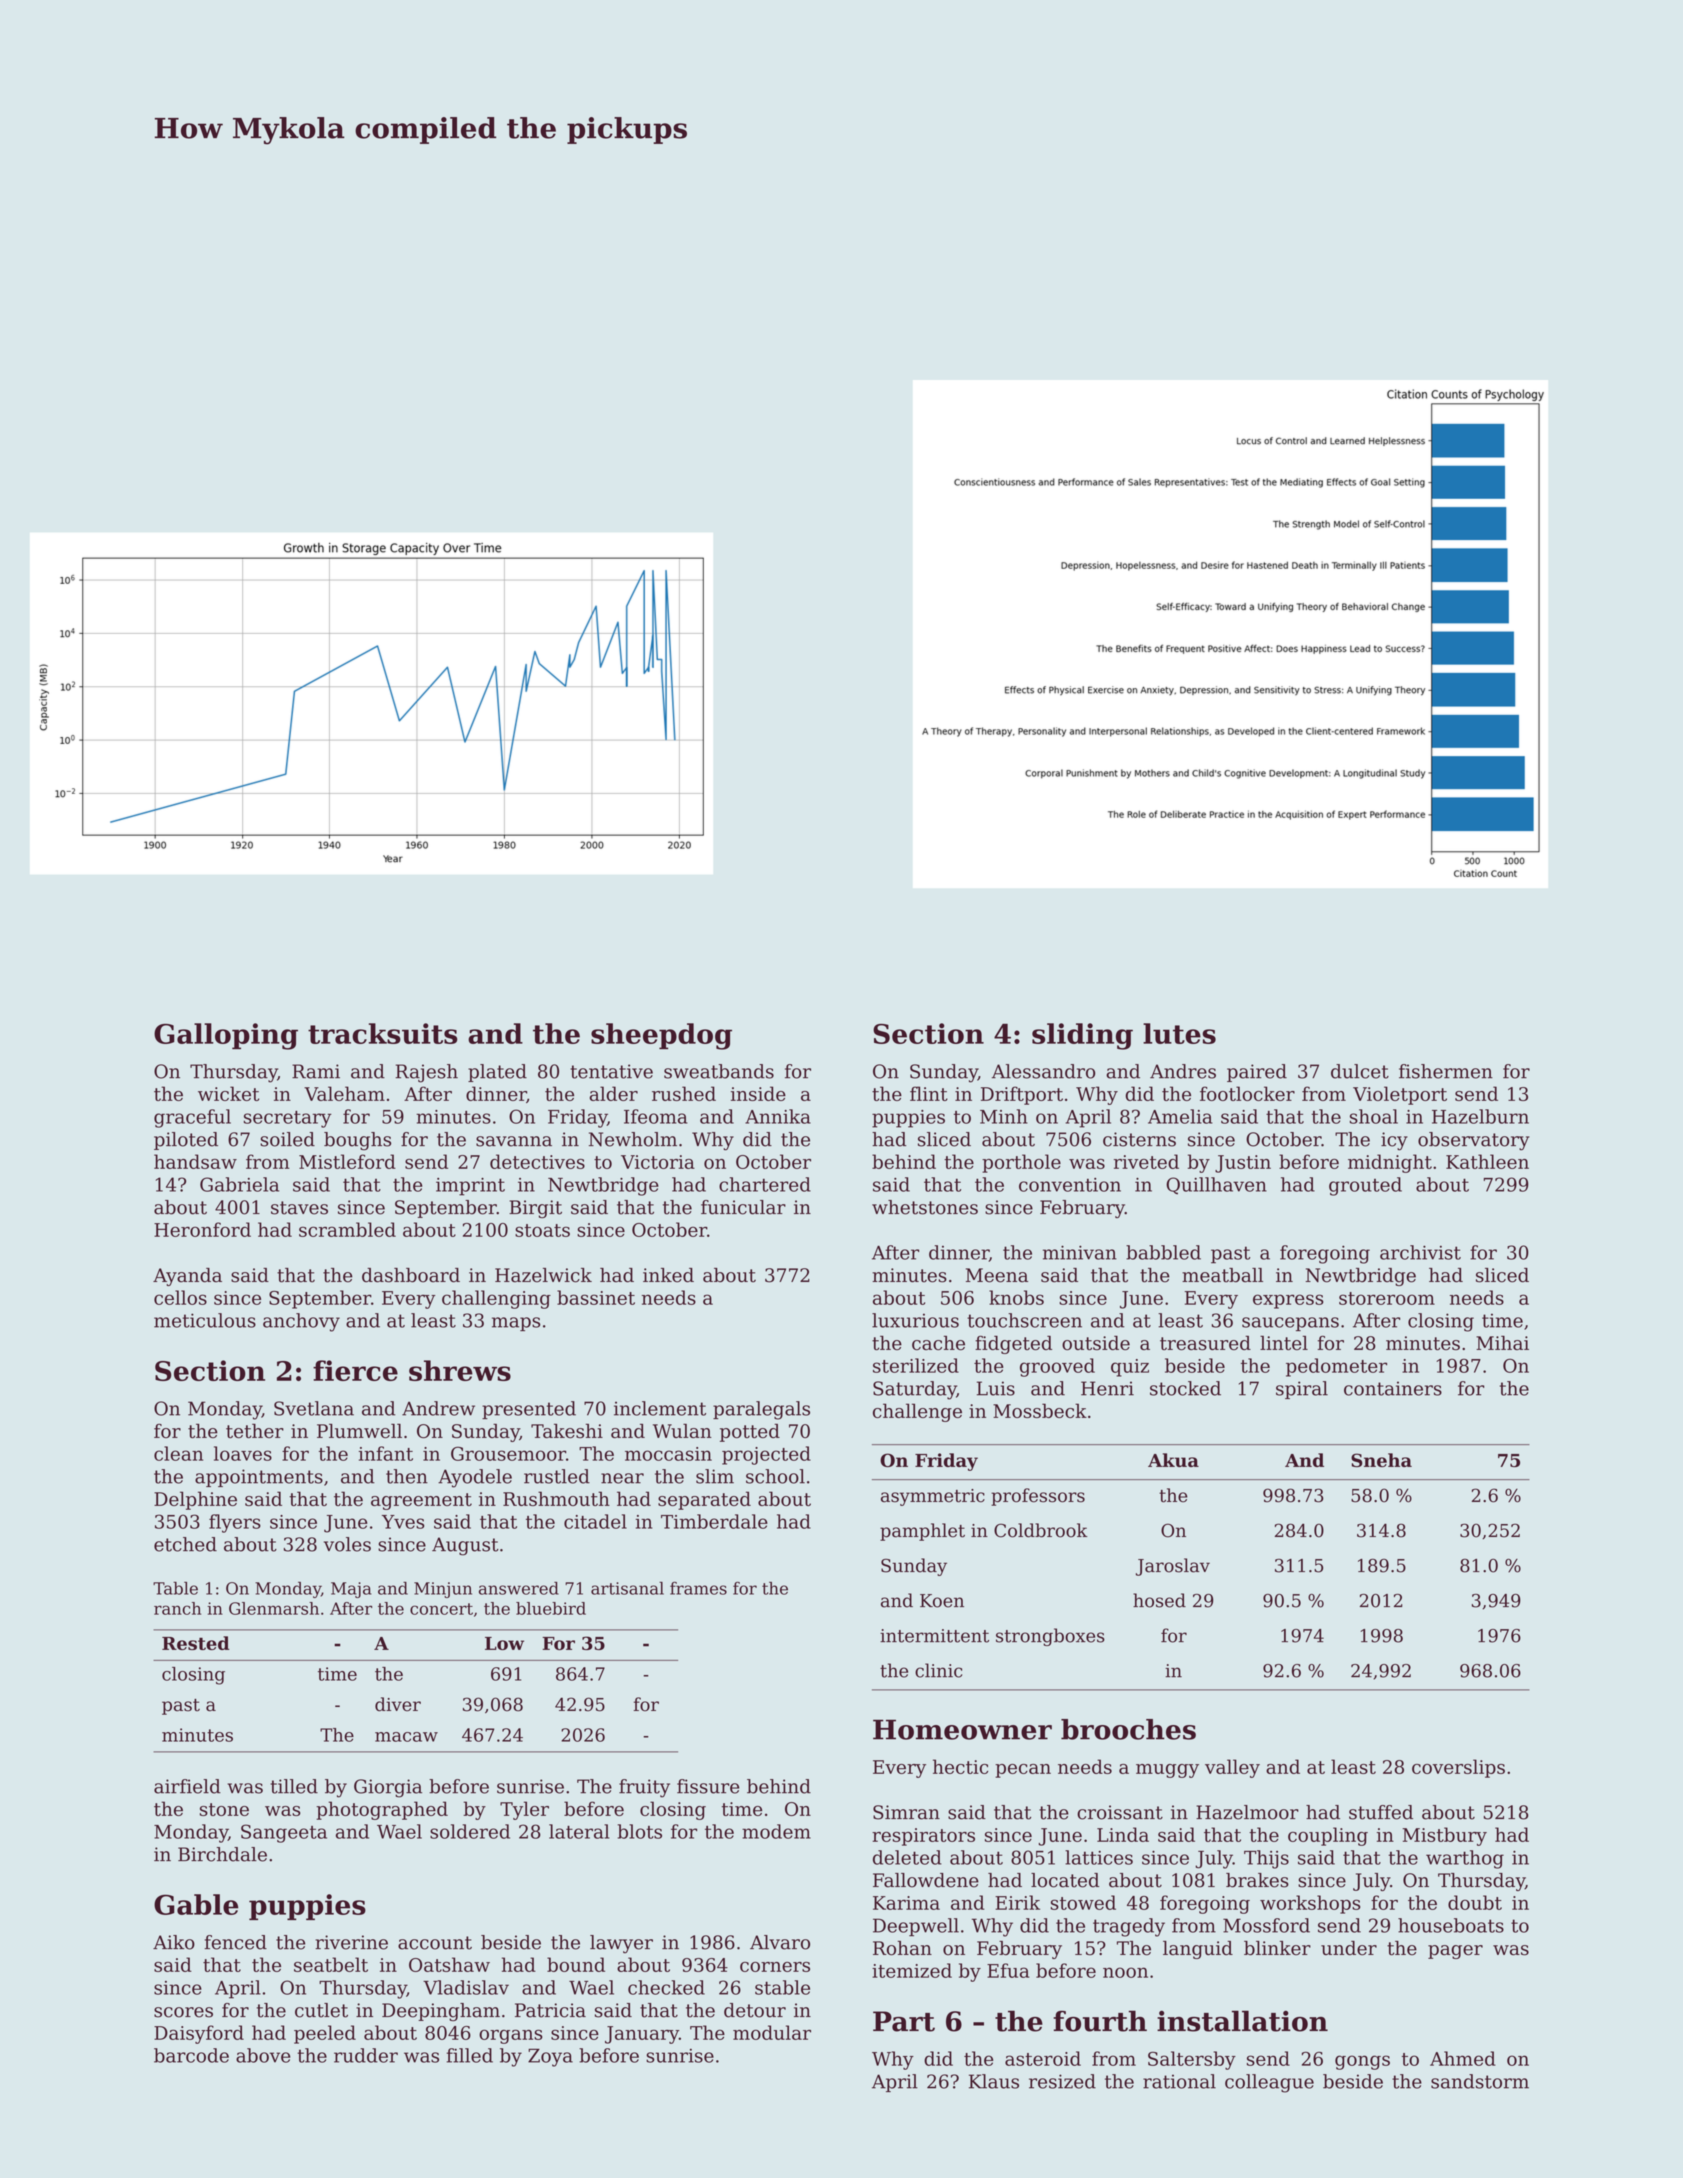  What do you see at coordinates (183, 2012) in the screenshot?
I see `scores` at bounding box center [183, 2012].
